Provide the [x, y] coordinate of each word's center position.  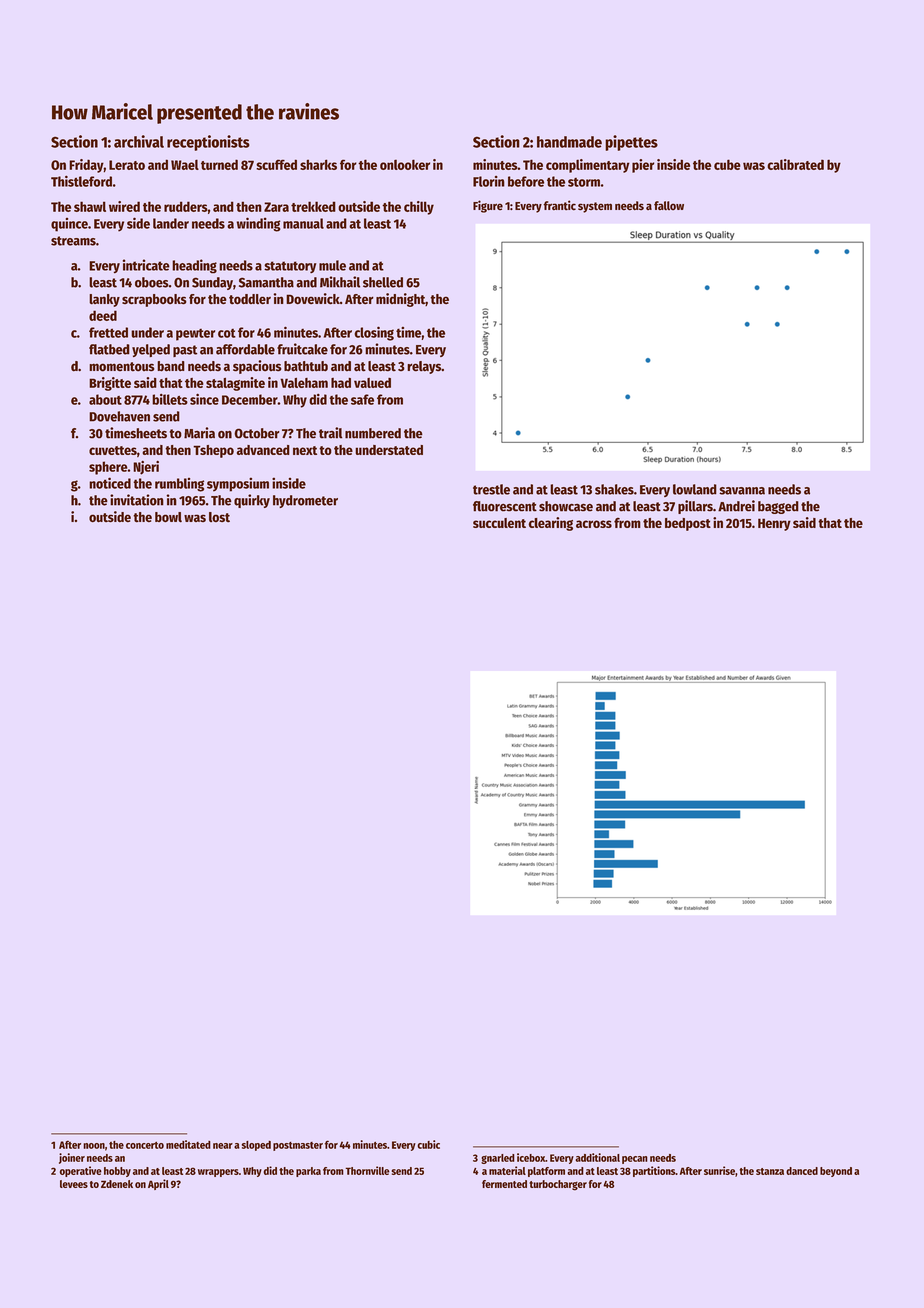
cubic [428, 1144]
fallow [669, 206]
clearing [550, 524]
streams [73, 241]
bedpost [688, 524]
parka [308, 1172]
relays [424, 367]
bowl [168, 517]
